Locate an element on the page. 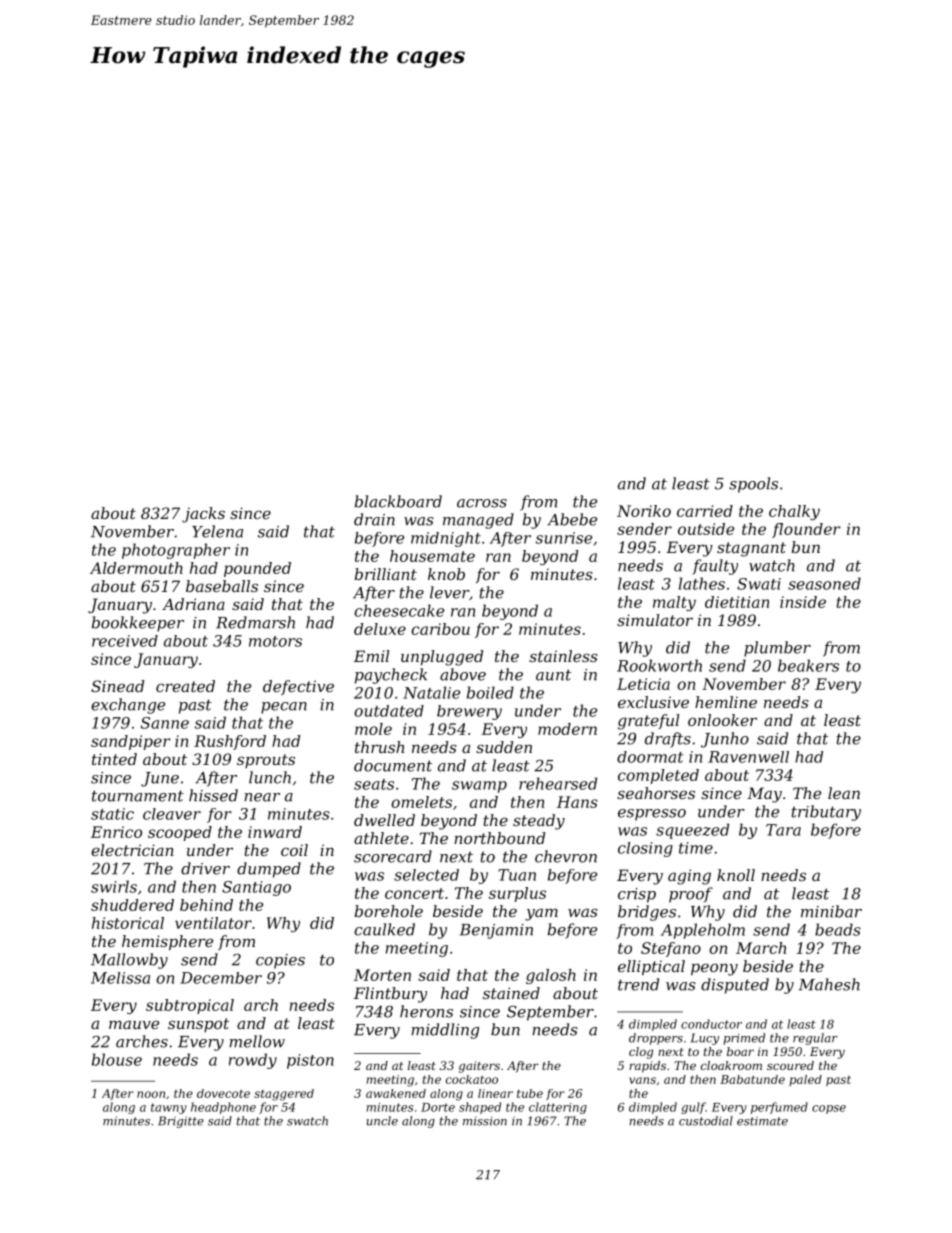 The image size is (952, 1233). Emil is located at coordinates (371, 656).
